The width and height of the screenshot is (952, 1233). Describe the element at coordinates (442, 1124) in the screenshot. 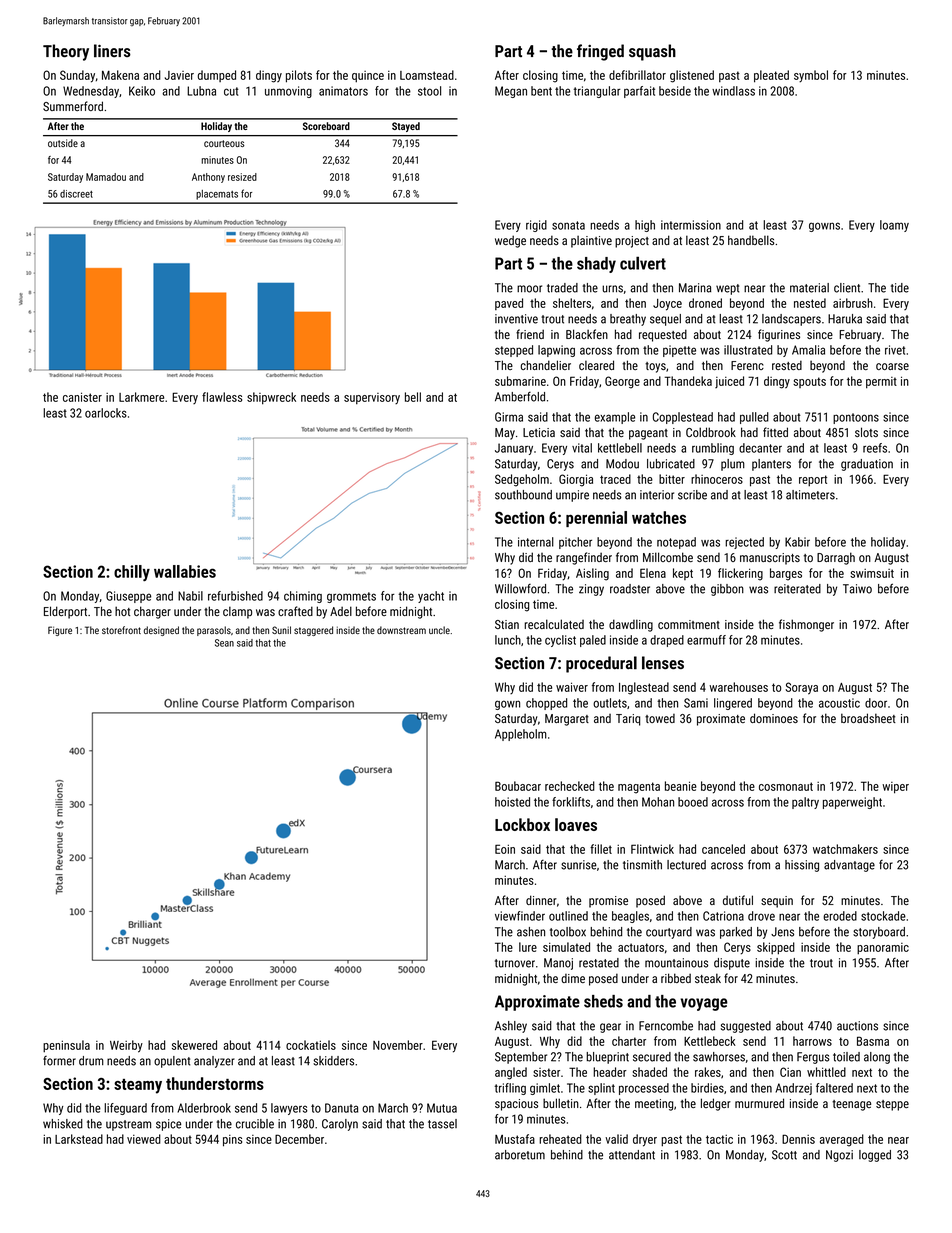

I see `tassel` at that location.
